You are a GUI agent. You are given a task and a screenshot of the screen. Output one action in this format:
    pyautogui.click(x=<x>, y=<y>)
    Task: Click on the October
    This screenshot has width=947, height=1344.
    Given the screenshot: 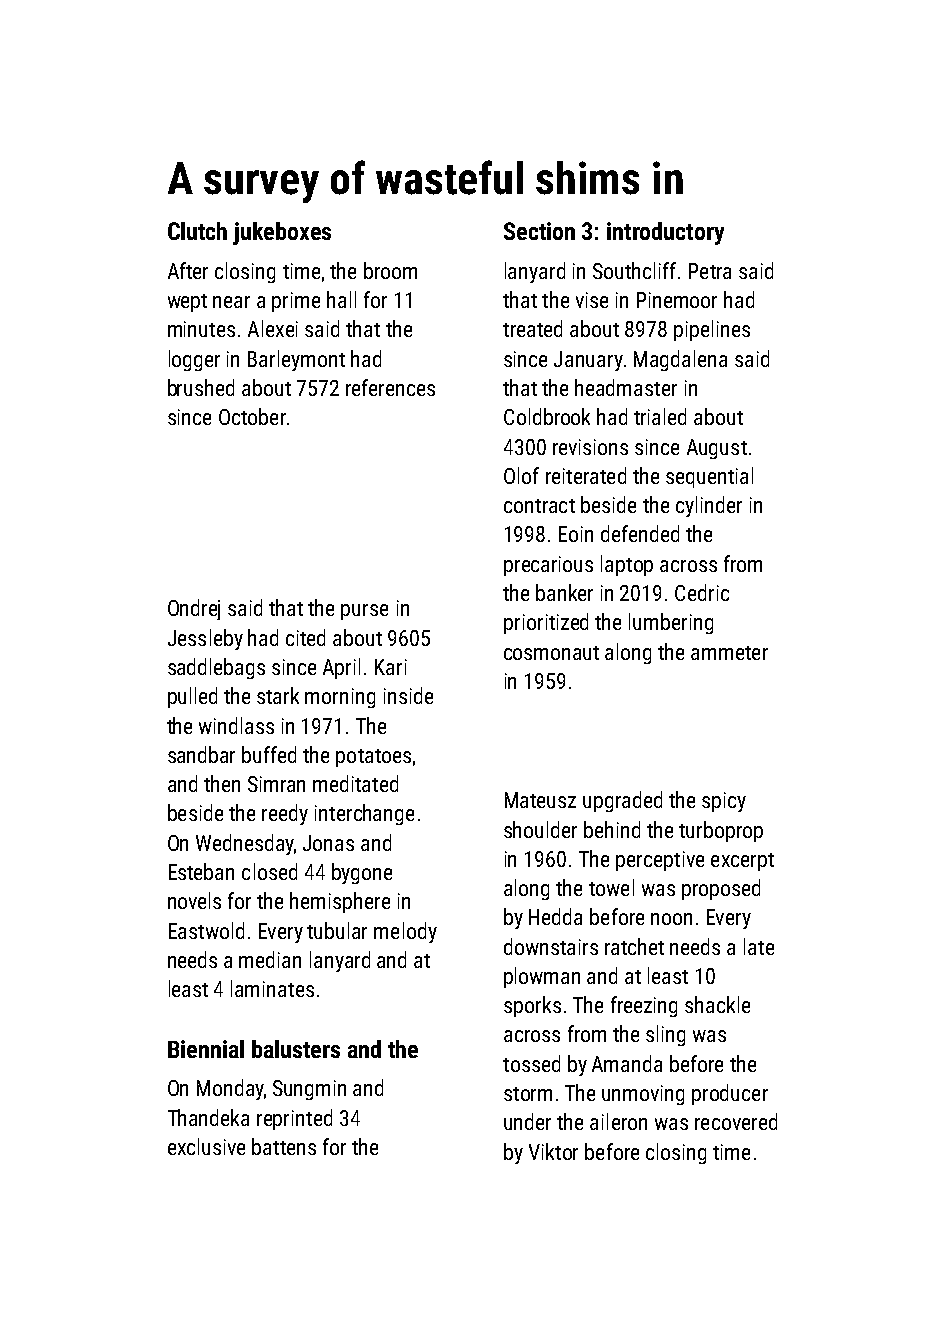 What is the action you would take?
    pyautogui.click(x=252, y=416)
